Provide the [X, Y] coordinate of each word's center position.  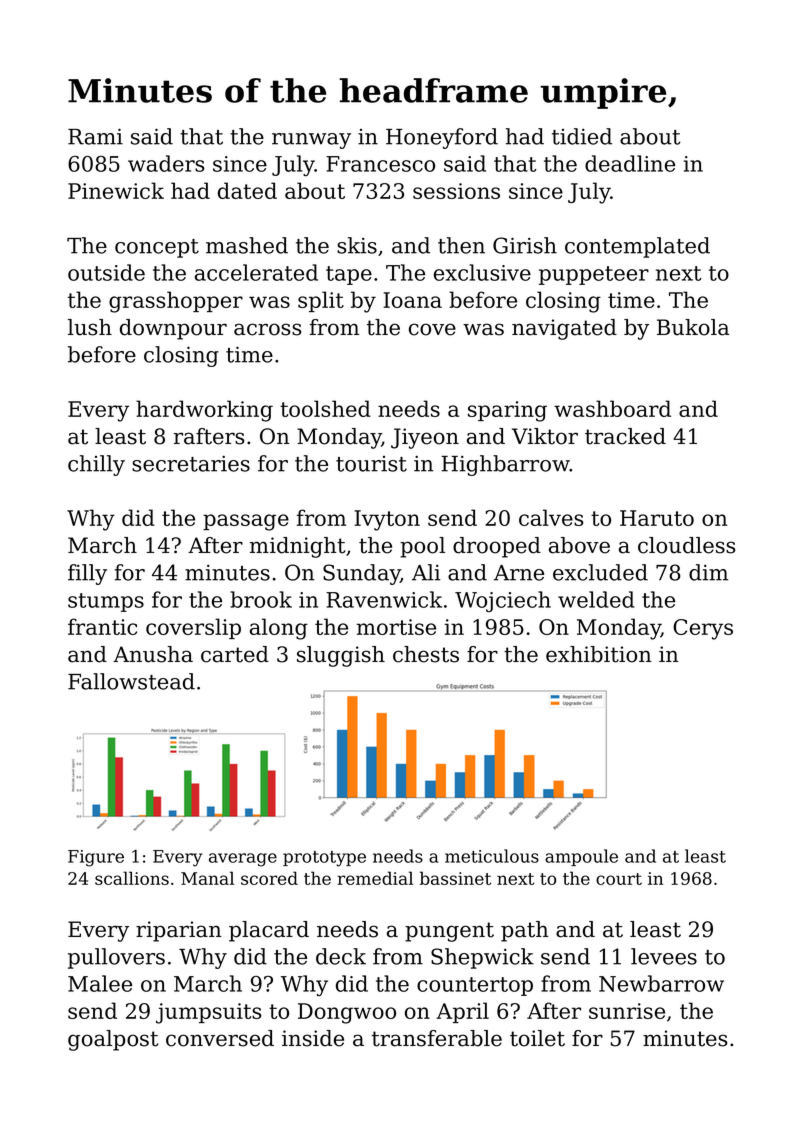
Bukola [693, 327]
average [243, 860]
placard [269, 931]
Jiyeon [425, 438]
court [619, 879]
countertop [475, 986]
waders [166, 163]
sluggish [341, 656]
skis [357, 245]
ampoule [581, 857]
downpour [173, 329]
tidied [582, 136]
